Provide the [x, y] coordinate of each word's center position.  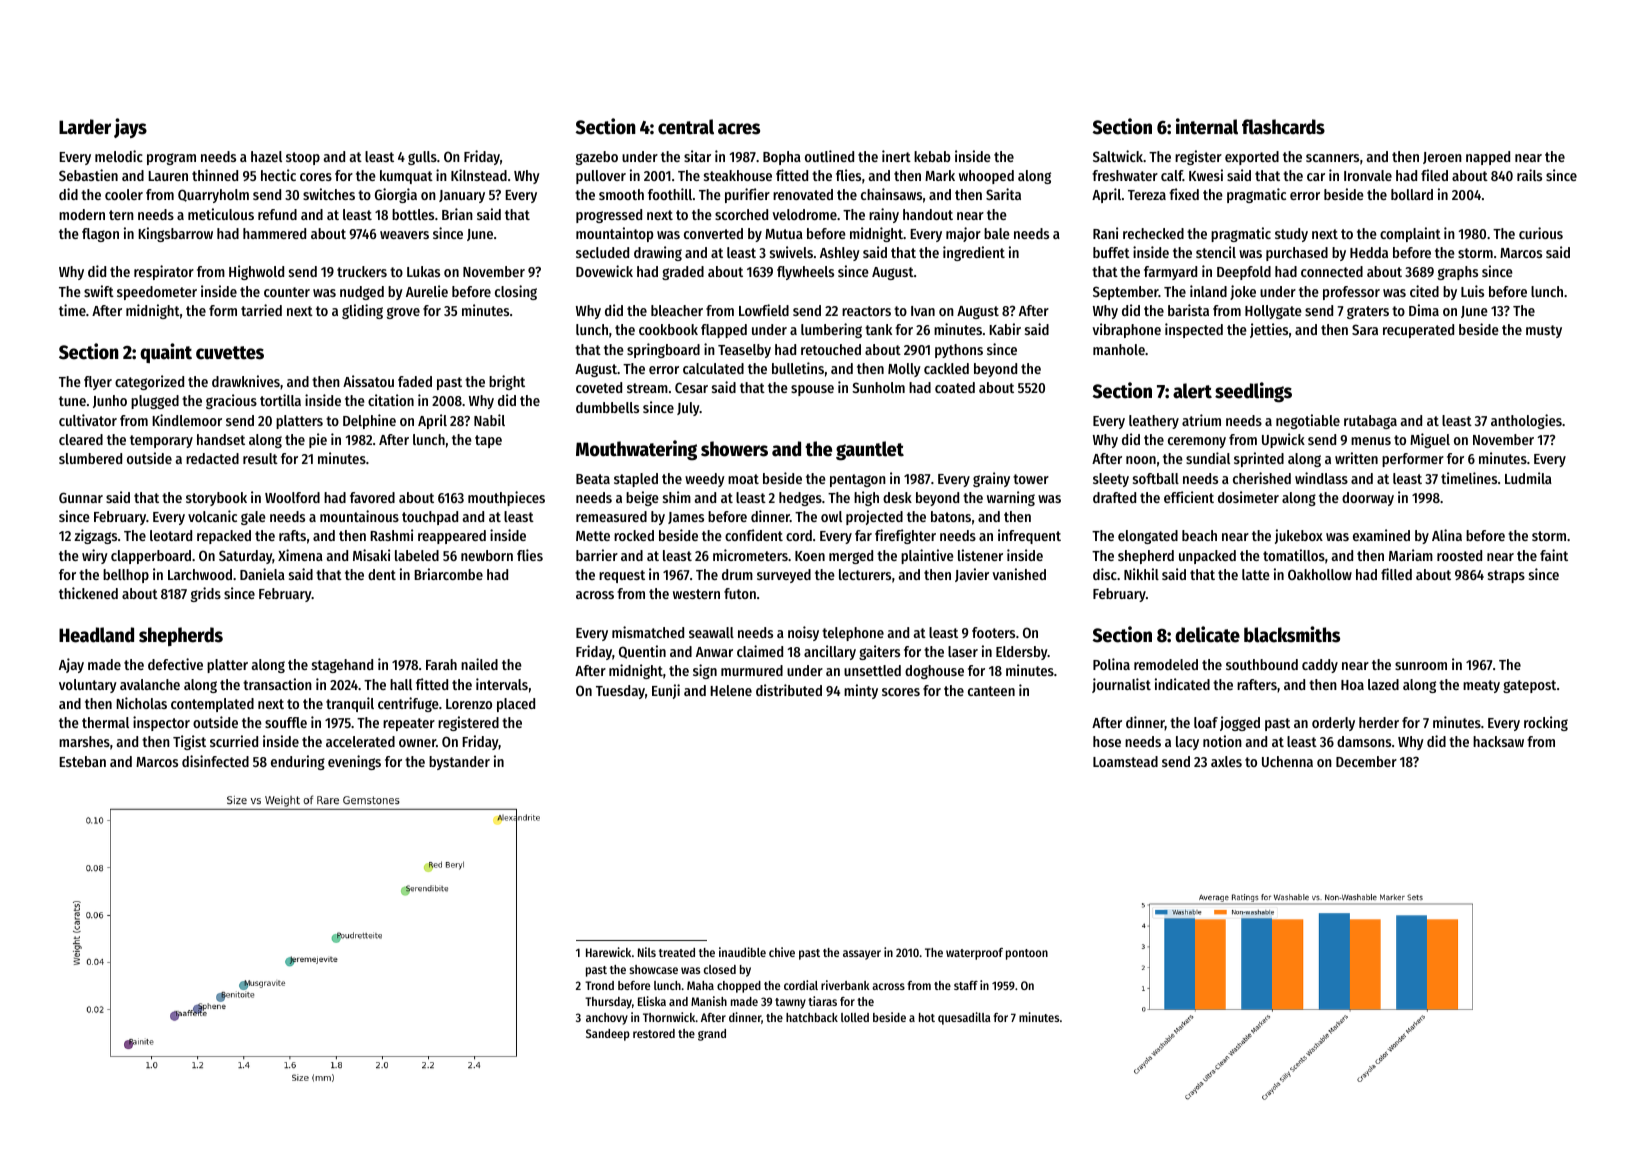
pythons [959, 351]
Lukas [423, 271]
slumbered [90, 458]
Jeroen [1442, 158]
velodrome [804, 214]
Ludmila [1528, 478]
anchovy [607, 1019]
